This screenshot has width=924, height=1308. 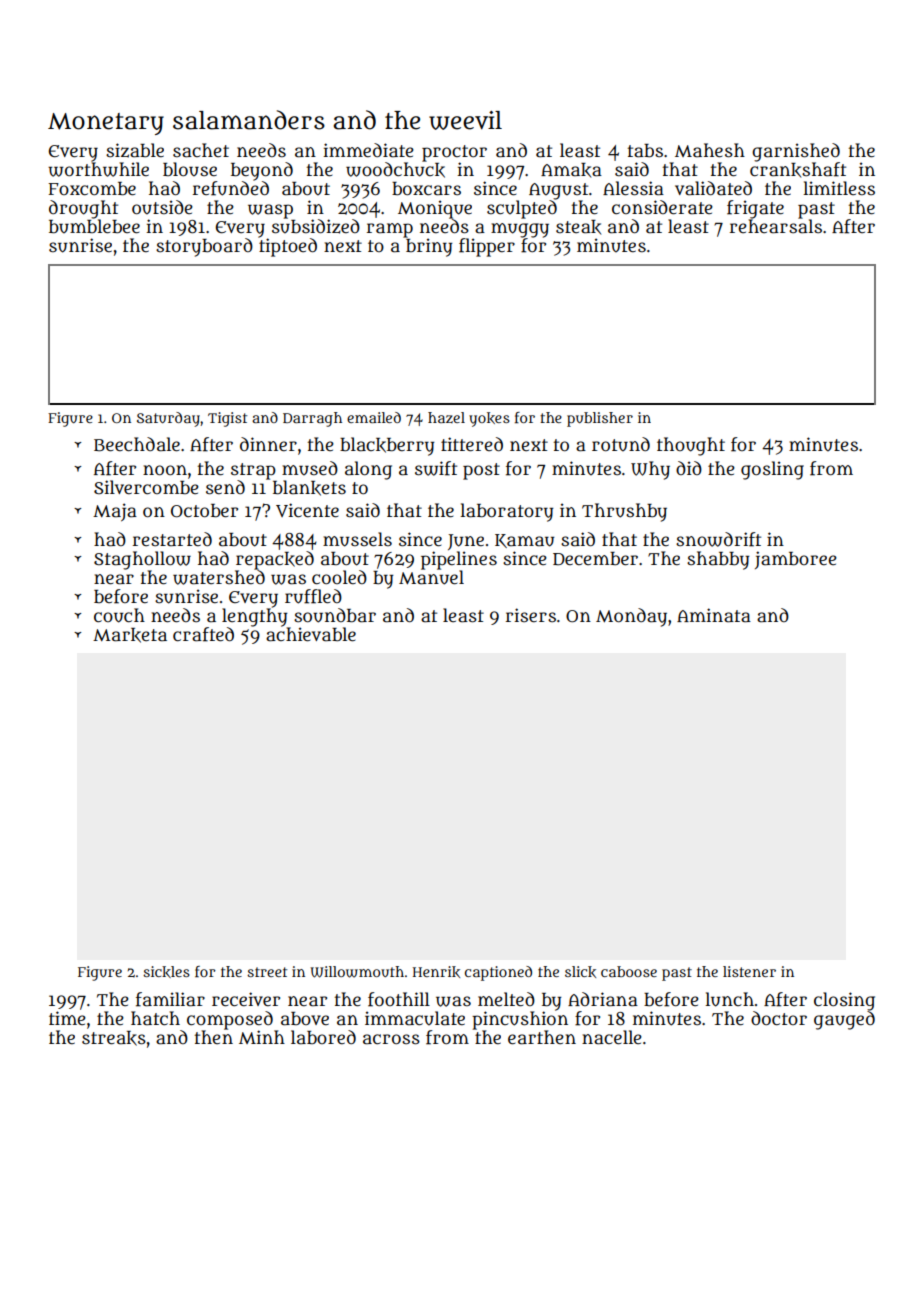 I want to click on Monetary, so click(x=106, y=124).
